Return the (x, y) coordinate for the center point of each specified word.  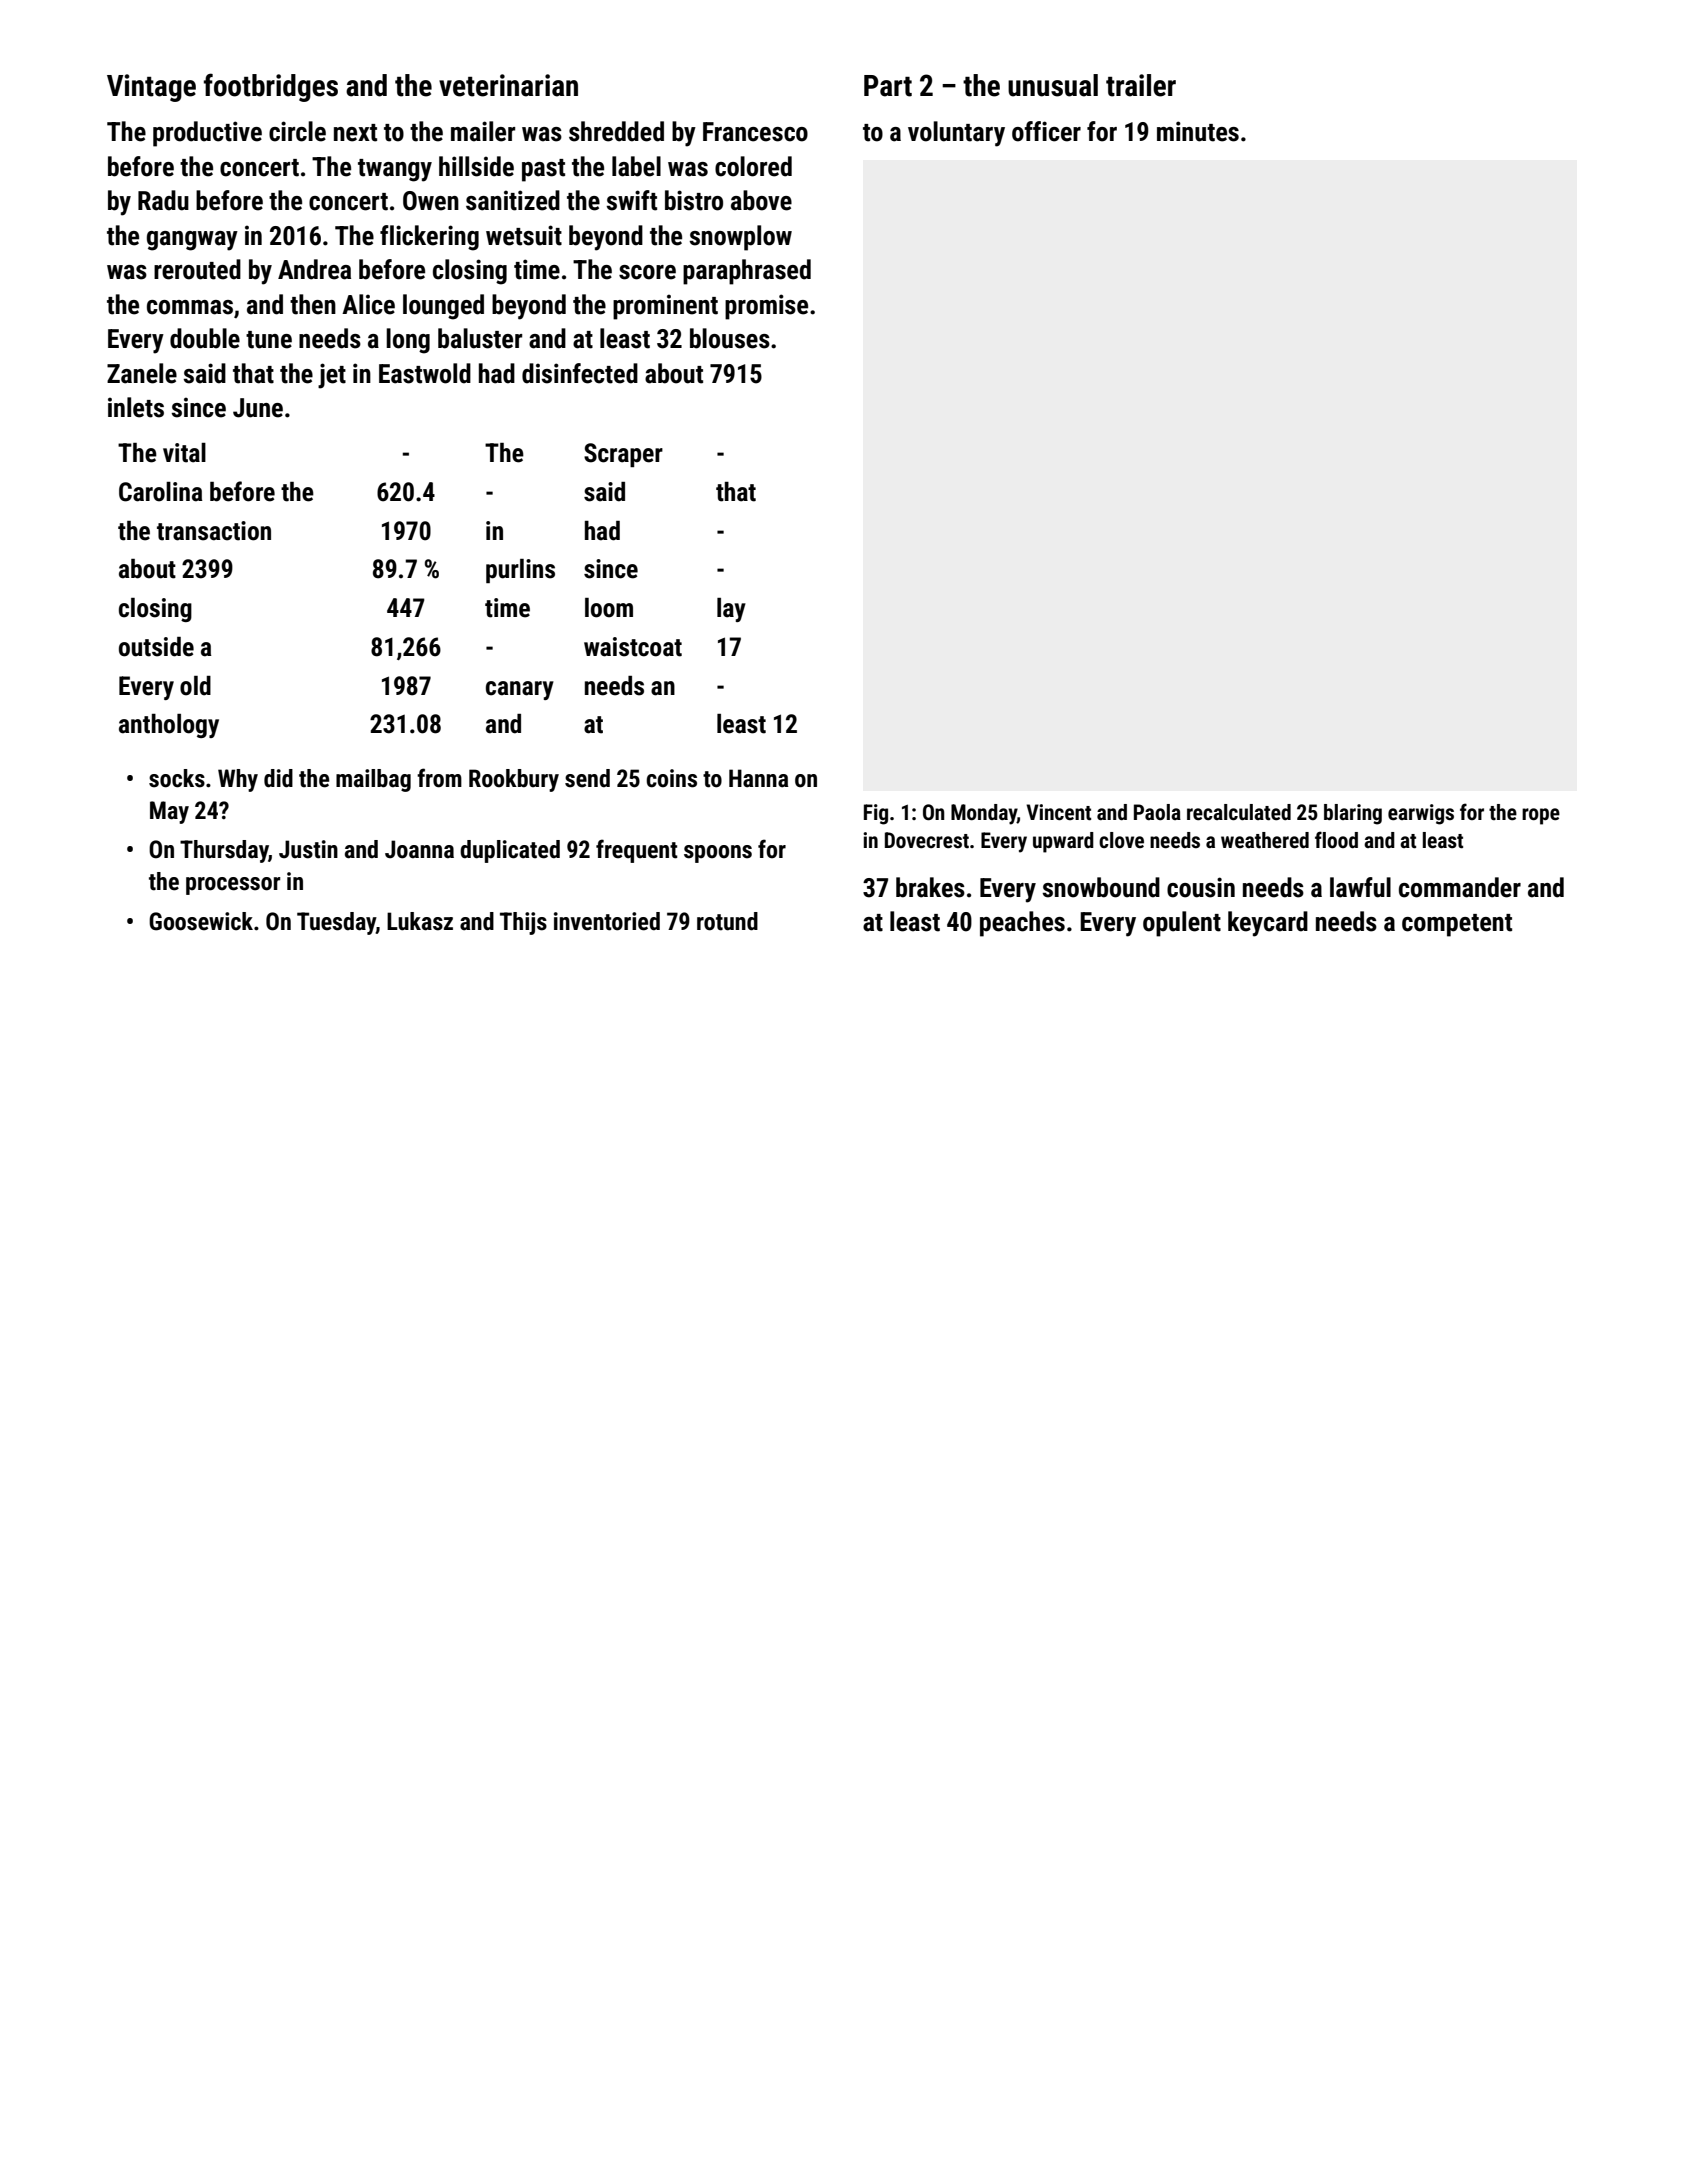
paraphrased (747, 272)
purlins (520, 571)
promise (766, 307)
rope (1541, 816)
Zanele (142, 373)
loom (609, 608)
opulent (1182, 924)
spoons (718, 854)
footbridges (271, 87)
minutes (1198, 131)
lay (731, 610)
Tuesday (336, 923)
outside (156, 647)
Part (888, 86)
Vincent (1058, 812)
